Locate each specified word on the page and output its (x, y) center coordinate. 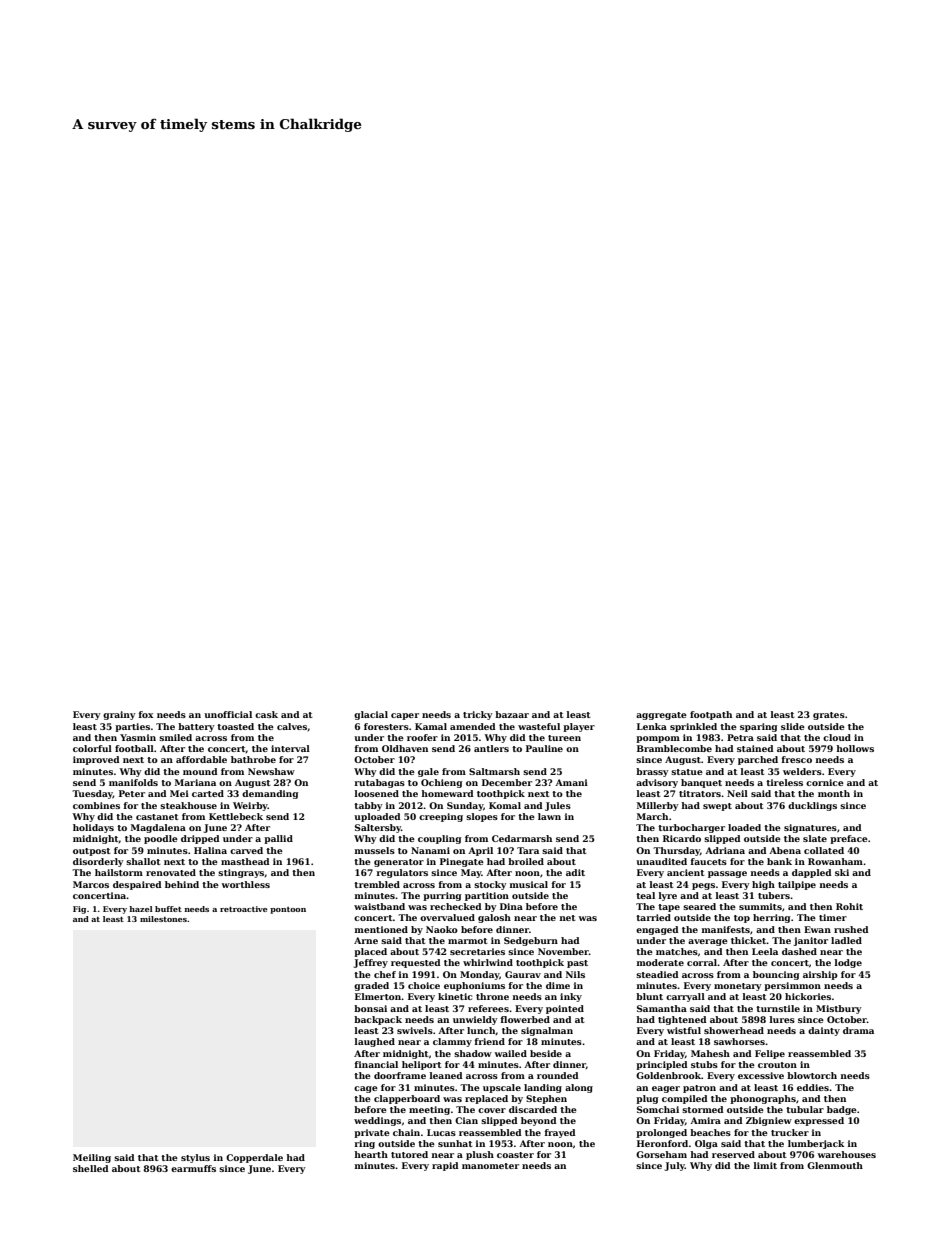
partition (487, 896)
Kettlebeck (236, 816)
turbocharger (691, 828)
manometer (490, 1166)
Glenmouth (835, 1165)
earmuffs (193, 1168)
